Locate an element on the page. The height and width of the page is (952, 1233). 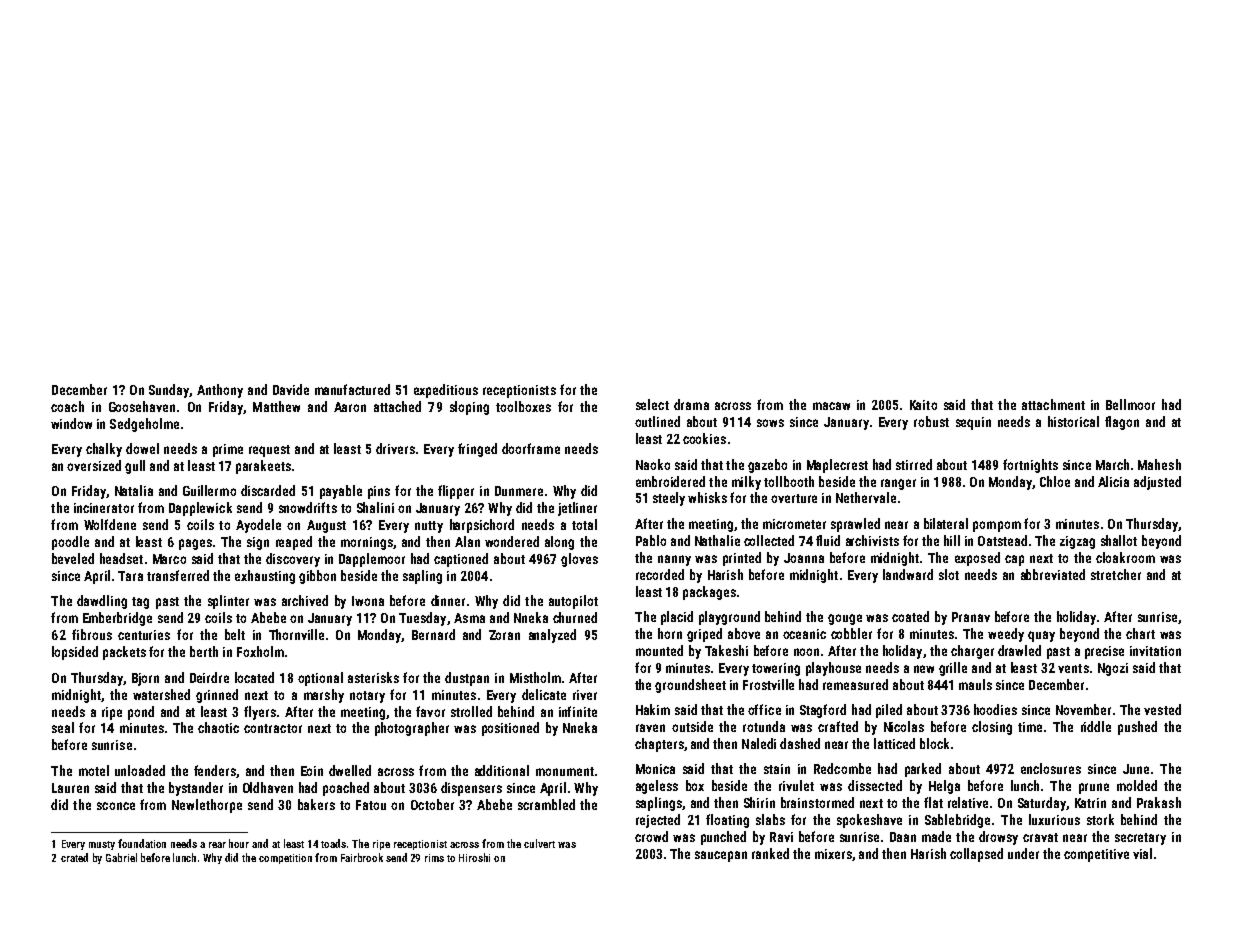
pages is located at coordinates (195, 544).
